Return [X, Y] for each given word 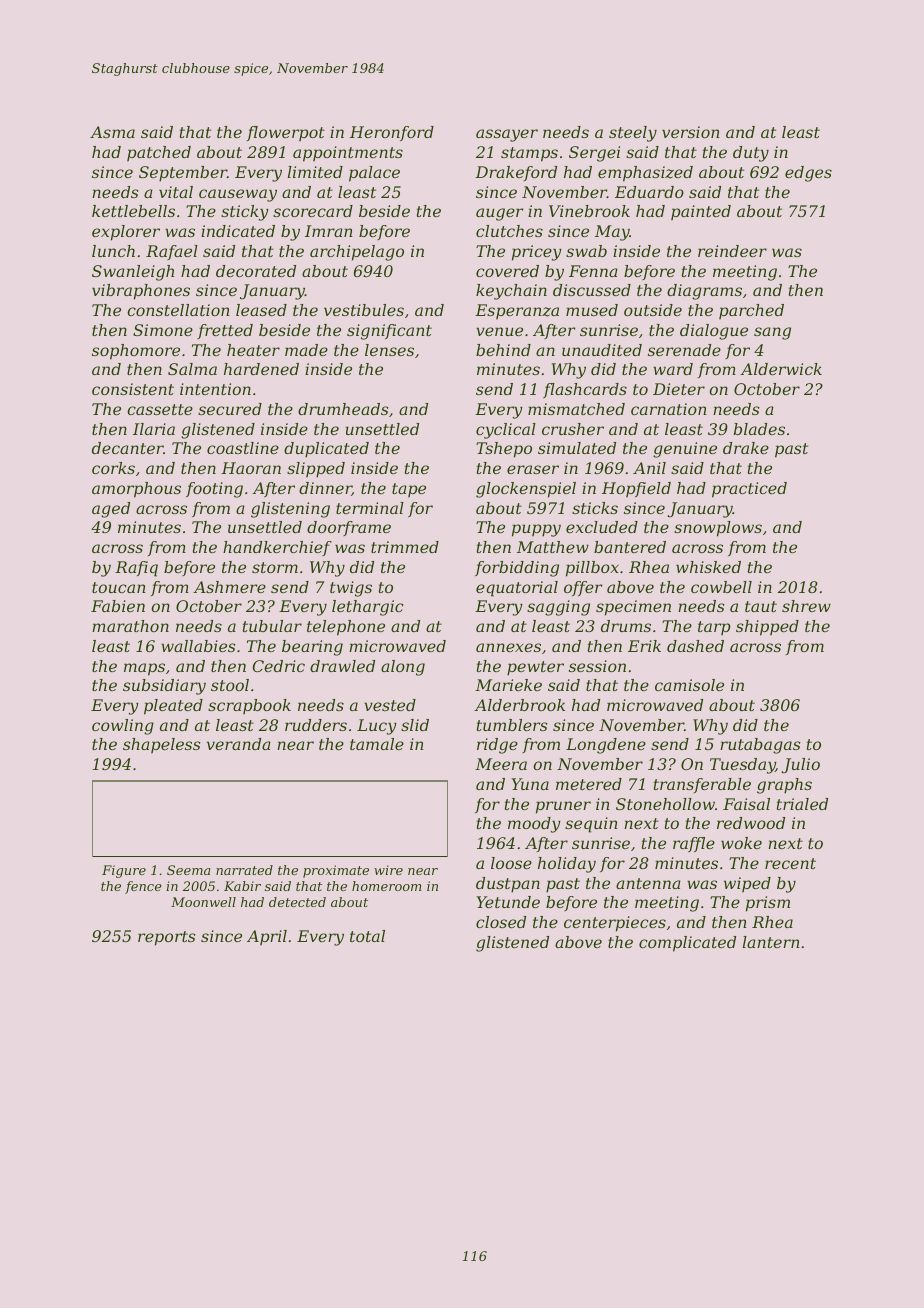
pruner [563, 807]
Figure [124, 871]
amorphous [136, 490]
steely [633, 134]
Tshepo [504, 450]
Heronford [392, 133]
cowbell [721, 587]
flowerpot [286, 133]
